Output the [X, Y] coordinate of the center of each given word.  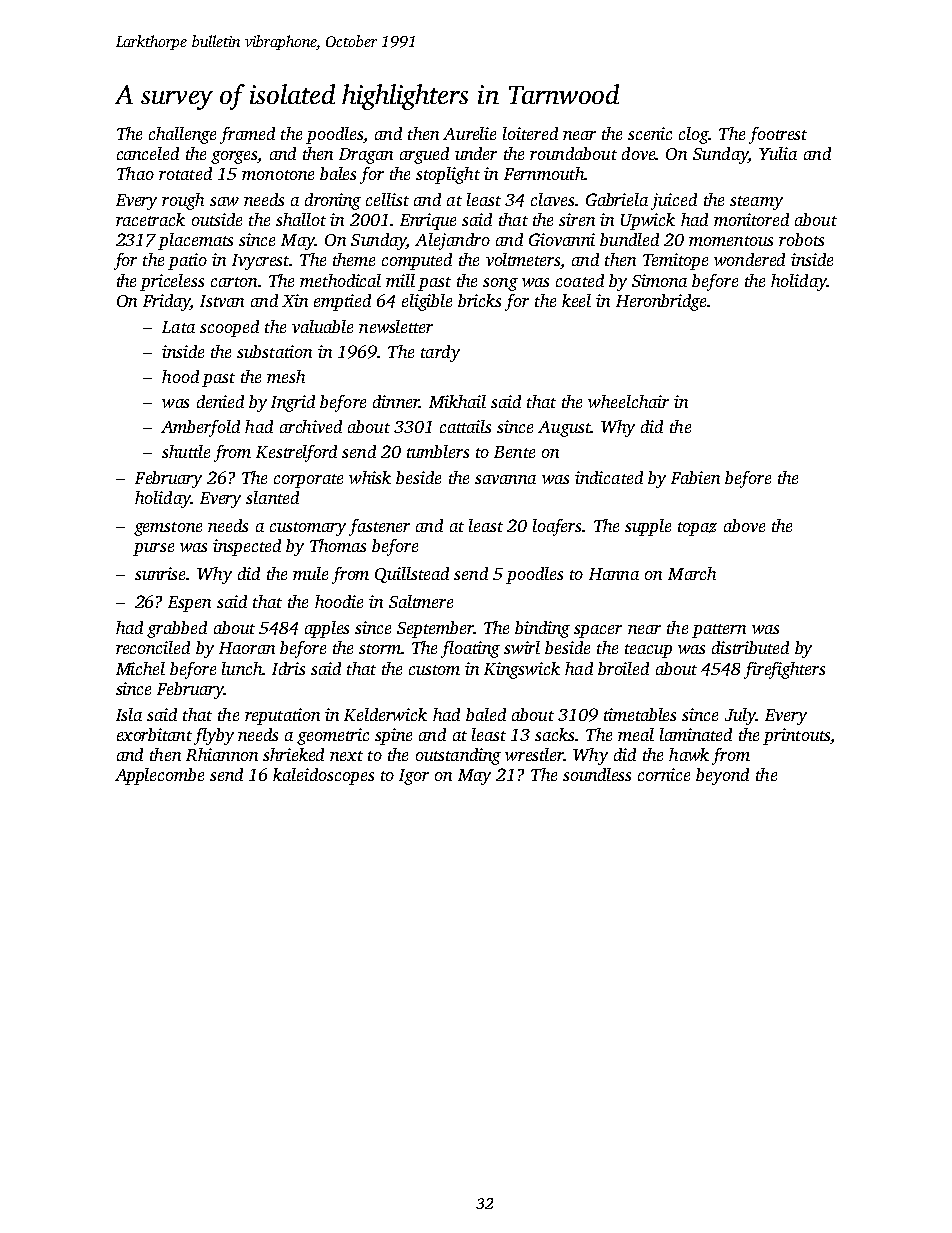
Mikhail [457, 401]
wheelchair [628, 401]
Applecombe [159, 776]
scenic [650, 133]
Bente [514, 452]
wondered [749, 259]
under [476, 153]
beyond [722, 776]
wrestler [534, 754]
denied [220, 401]
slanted [272, 497]
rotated [185, 173]
